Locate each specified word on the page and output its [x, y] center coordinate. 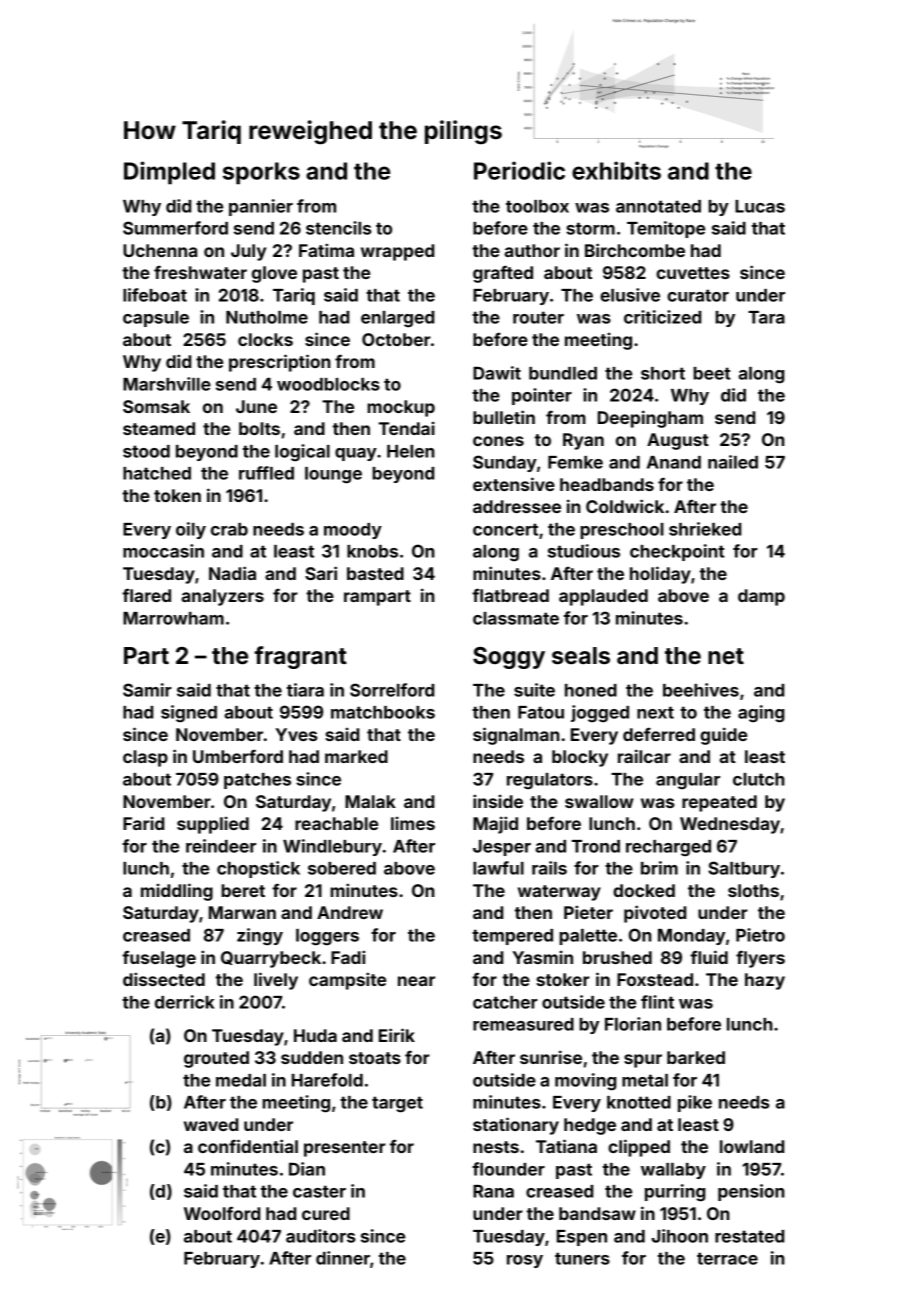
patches [257, 781]
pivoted [655, 914]
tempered [512, 937]
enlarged [397, 319]
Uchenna [160, 250]
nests [496, 1147]
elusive [630, 295]
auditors [321, 1236]
